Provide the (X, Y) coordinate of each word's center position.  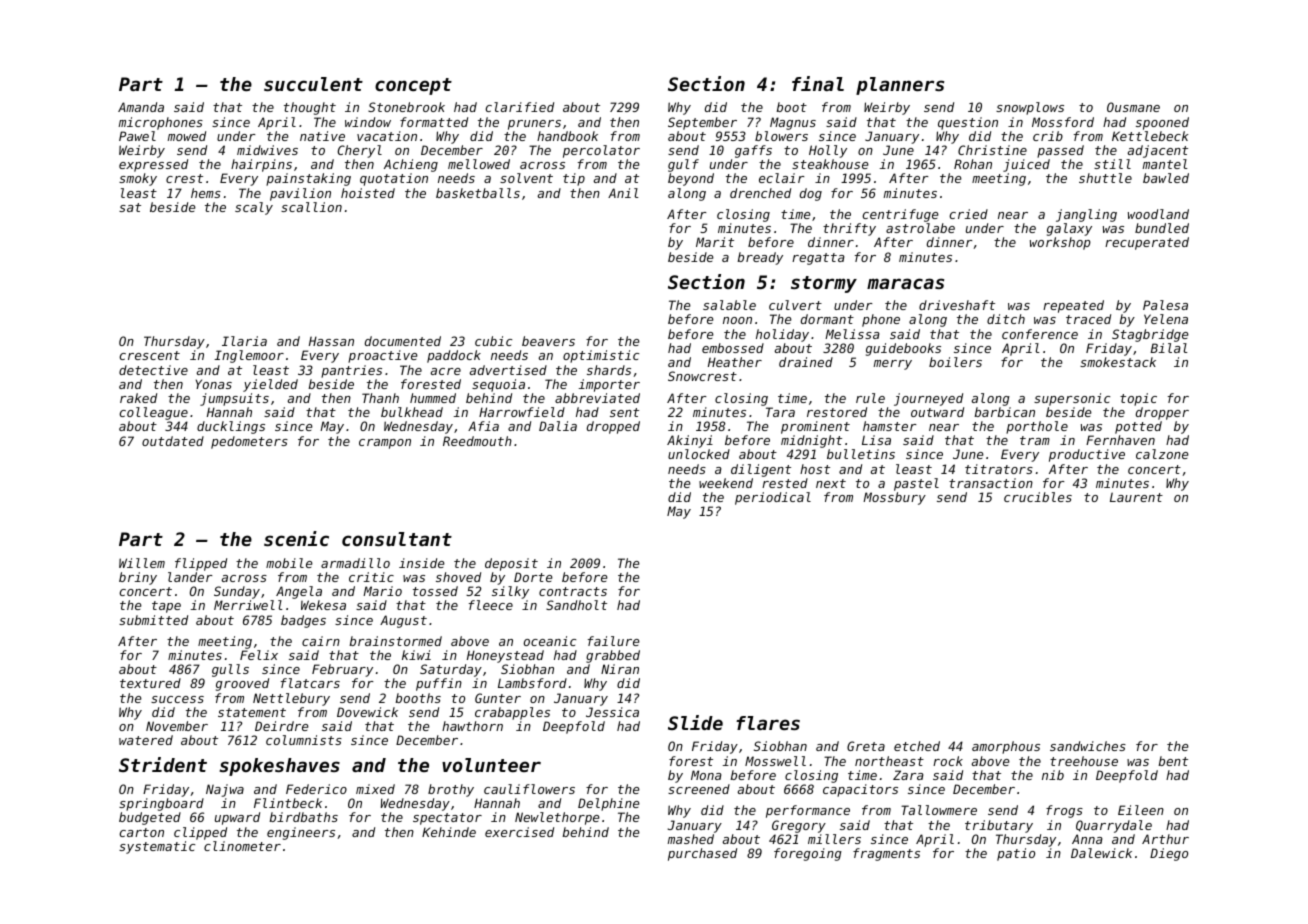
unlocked (699, 454)
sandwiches (1088, 746)
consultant (397, 539)
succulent (313, 84)
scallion (311, 207)
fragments (886, 854)
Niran (620, 669)
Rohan (973, 164)
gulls (230, 670)
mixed (375, 789)
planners (900, 86)
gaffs (753, 151)
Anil (623, 193)
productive (1087, 455)
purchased (702, 854)
